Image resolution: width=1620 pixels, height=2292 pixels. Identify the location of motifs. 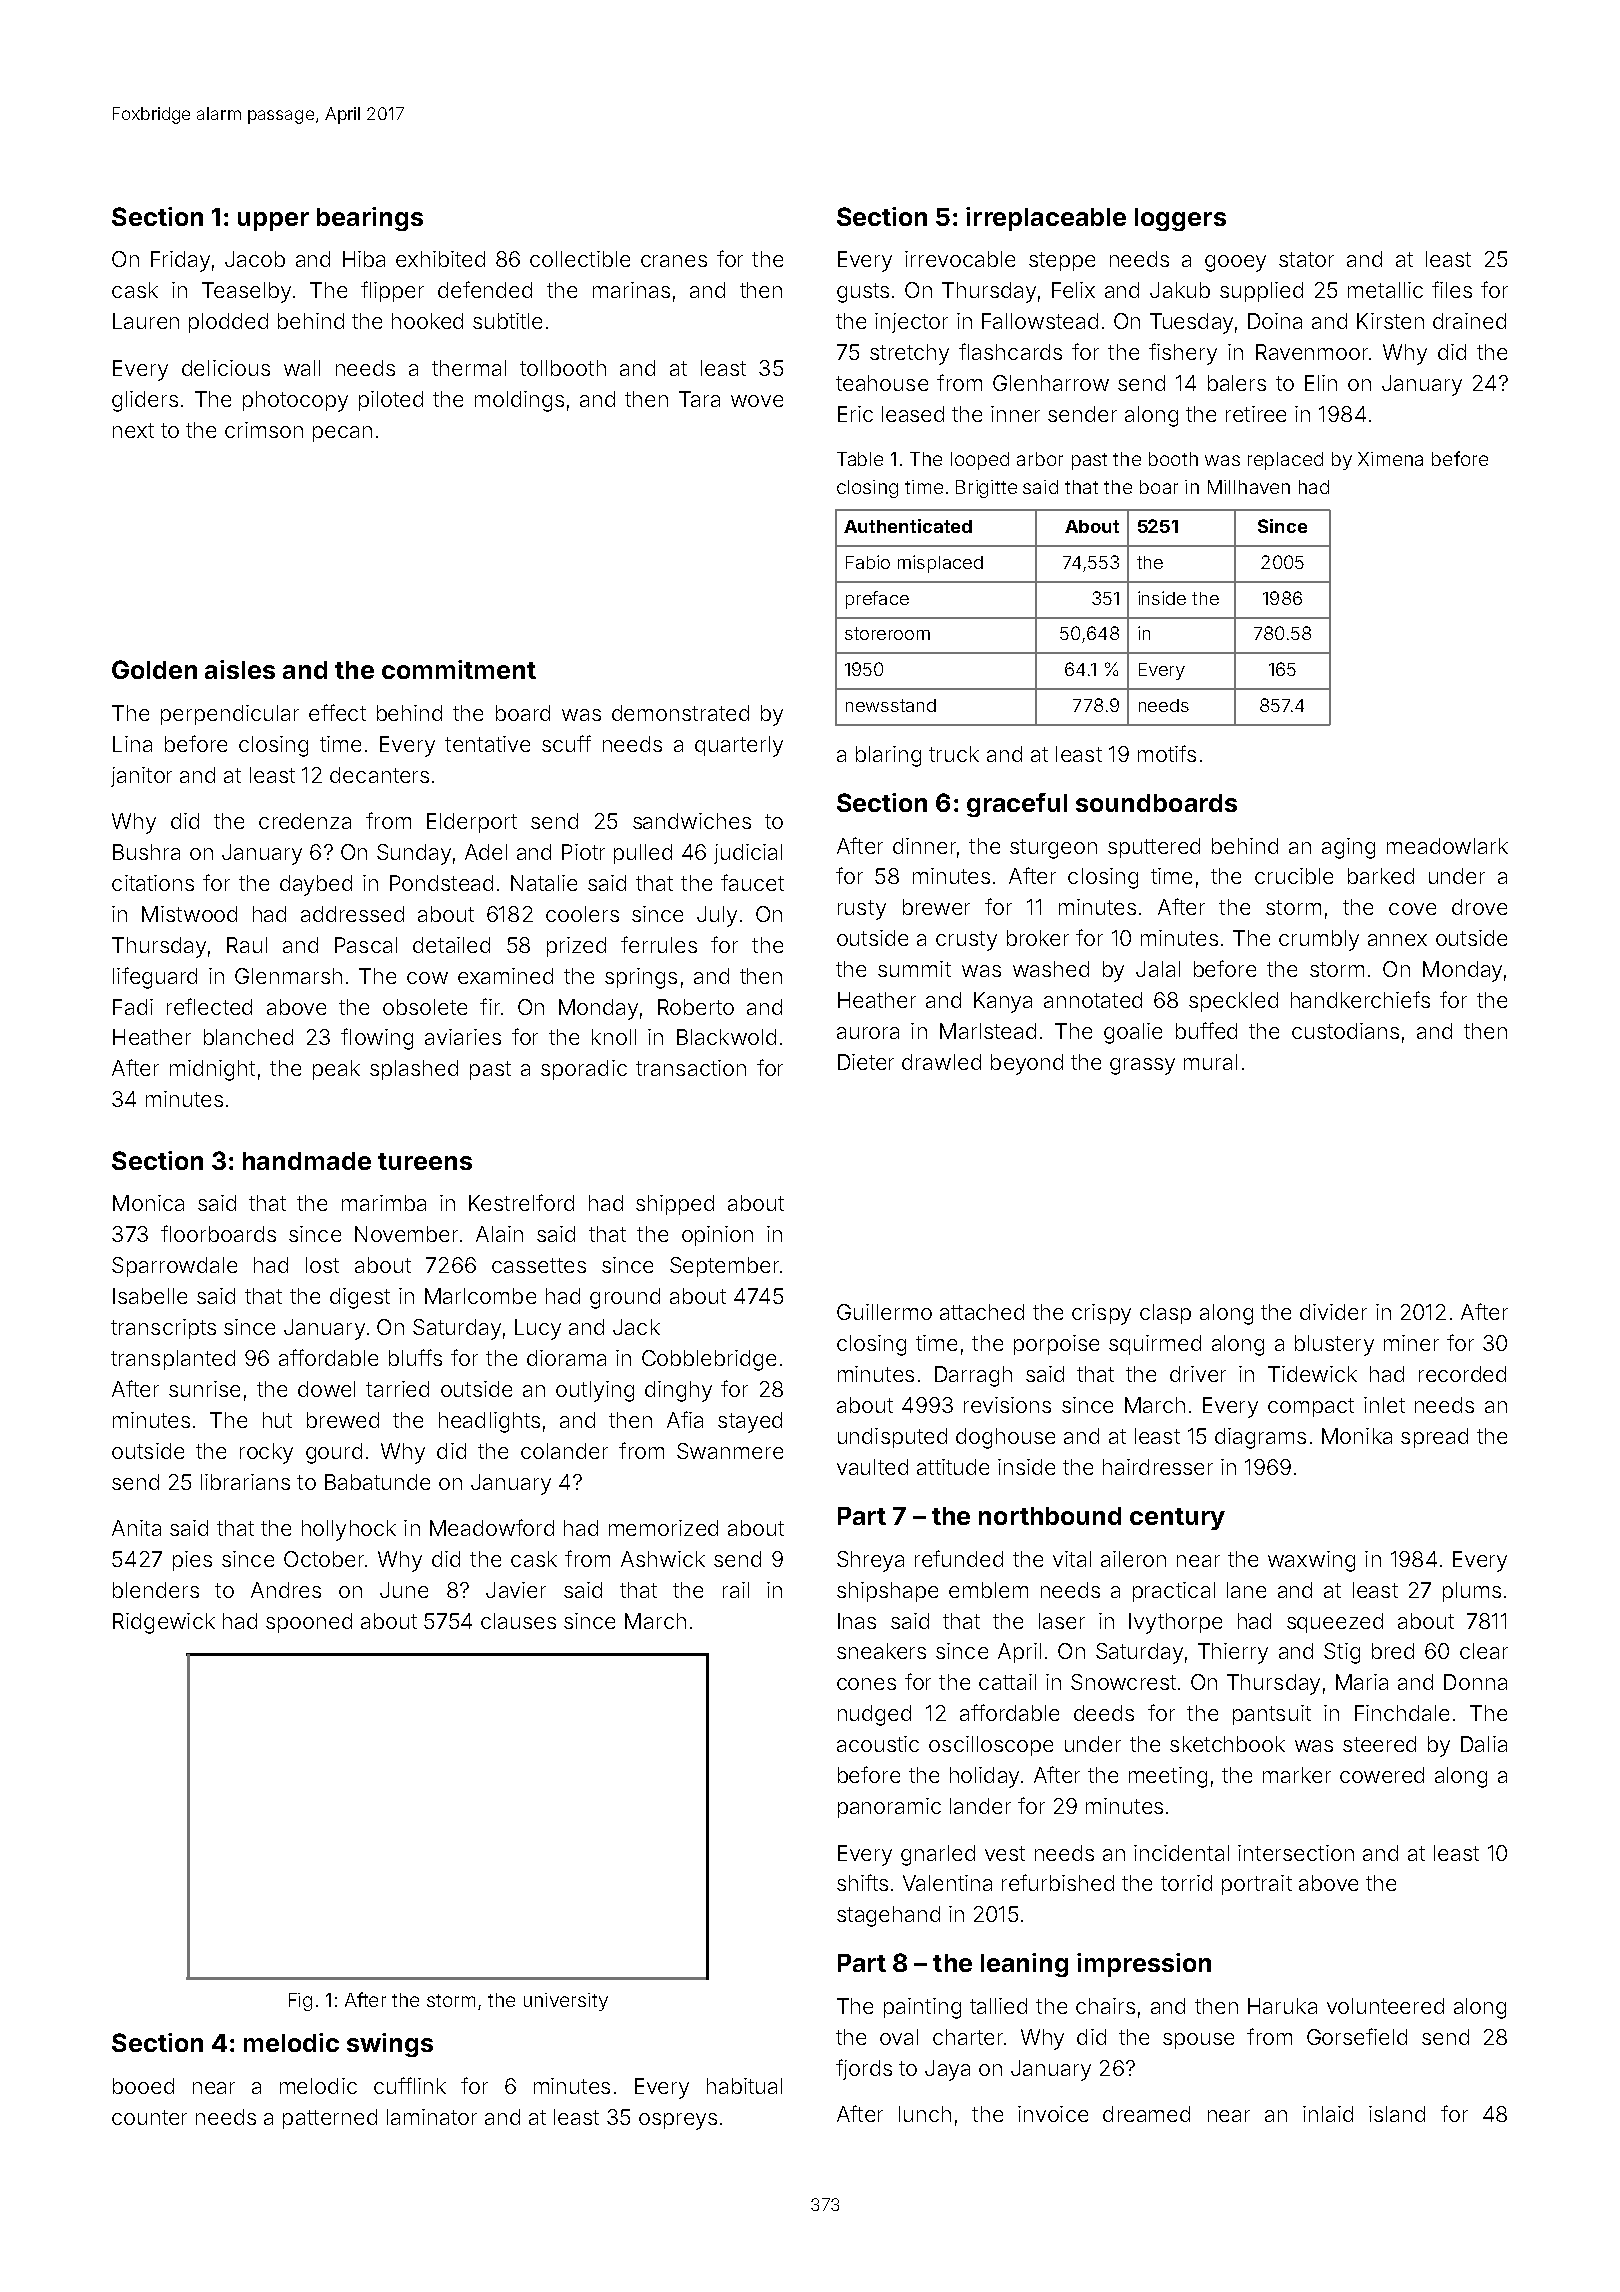
(1167, 753).
